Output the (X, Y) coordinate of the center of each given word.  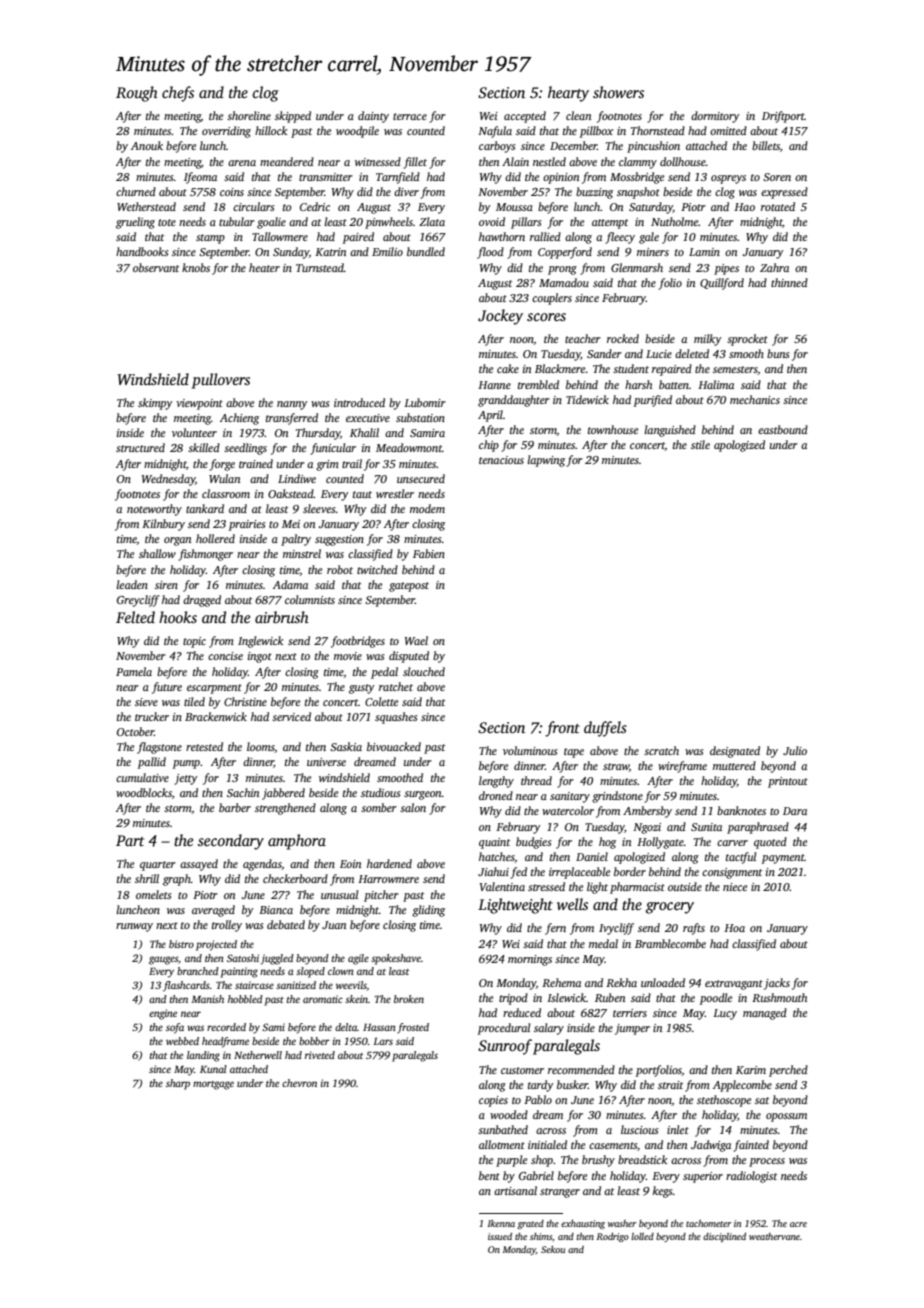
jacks (777, 984)
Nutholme (674, 221)
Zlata (432, 221)
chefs (178, 94)
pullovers (221, 381)
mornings (530, 960)
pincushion (653, 147)
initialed (547, 1144)
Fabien (429, 553)
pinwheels (389, 223)
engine (163, 1014)
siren (166, 585)
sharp (178, 1084)
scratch (661, 750)
